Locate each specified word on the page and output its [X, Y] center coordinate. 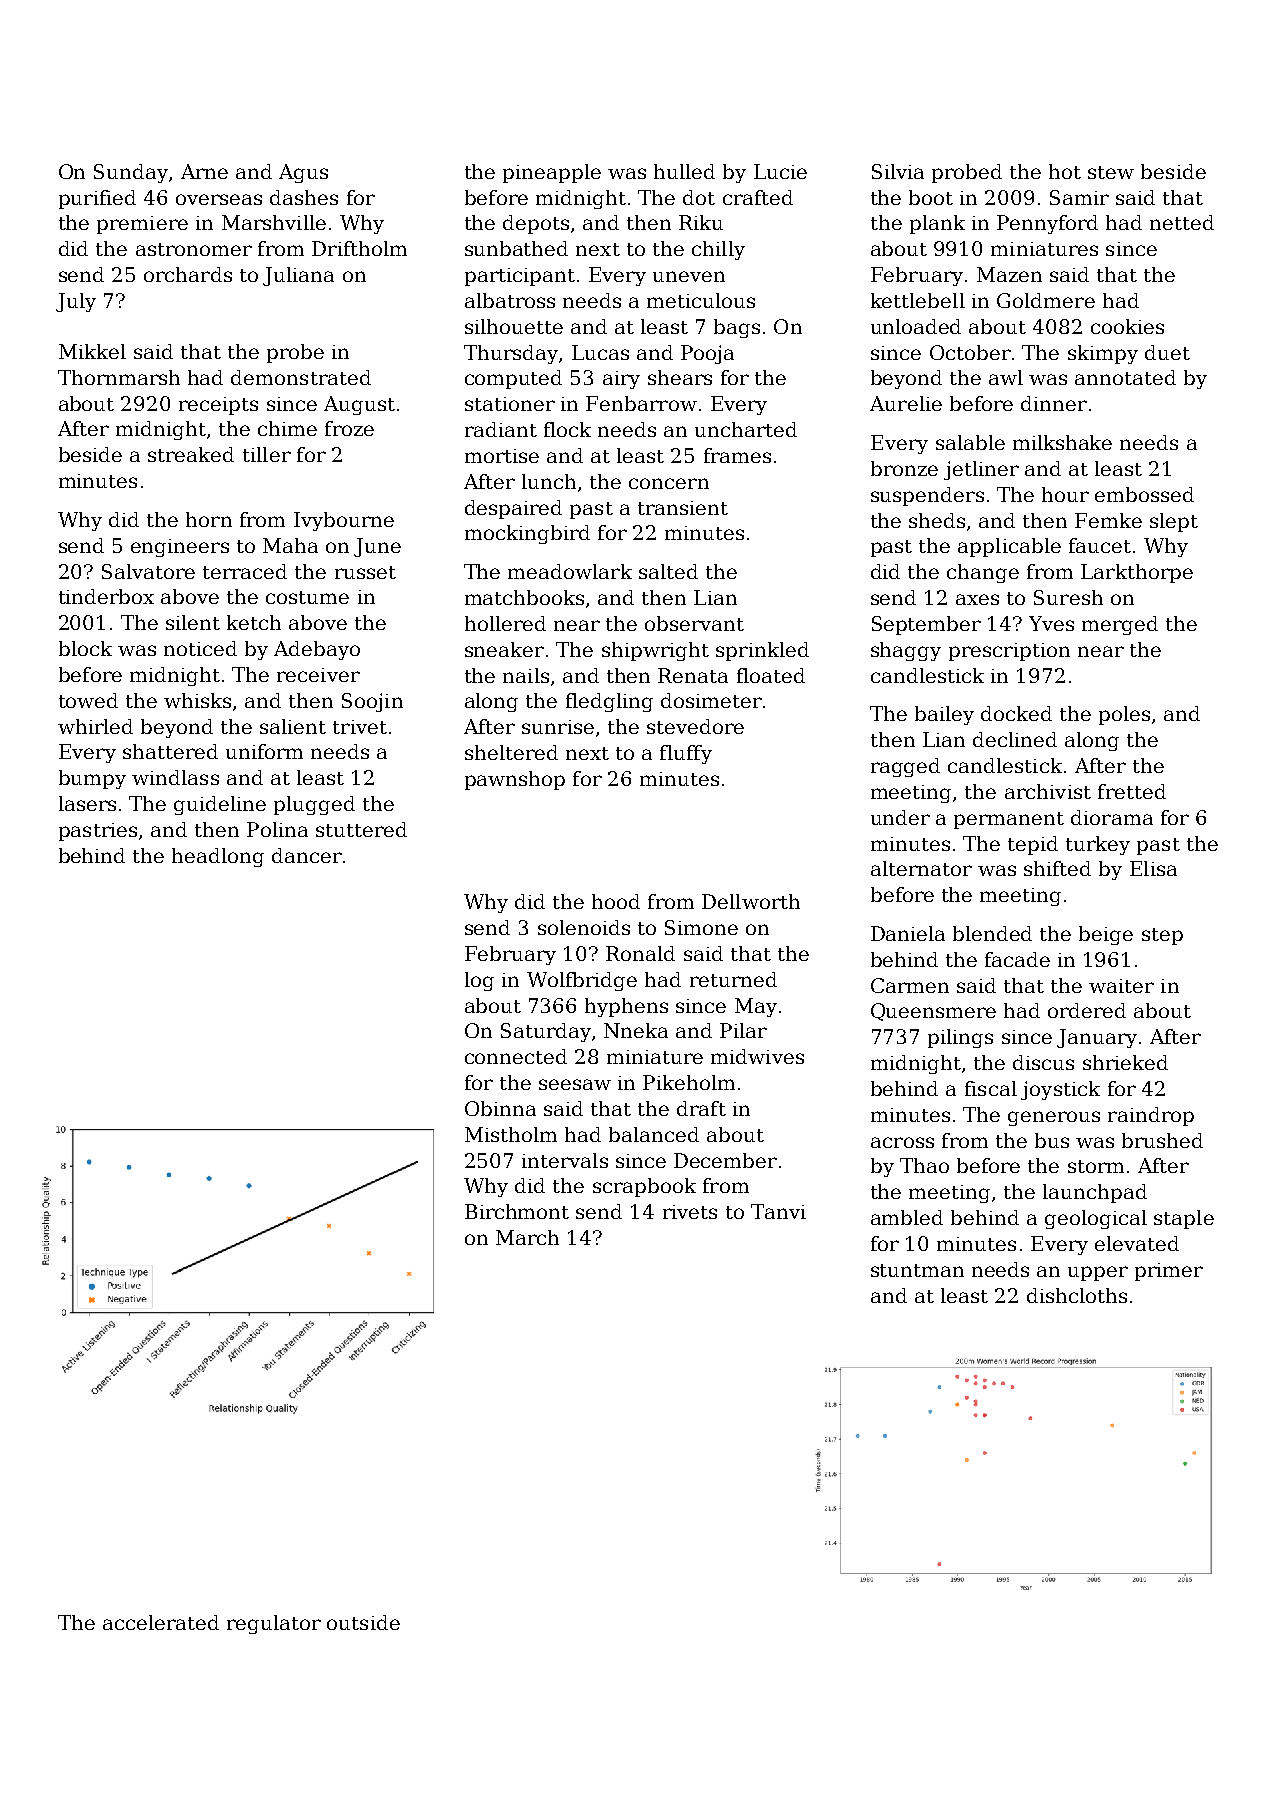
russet [365, 572]
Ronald [640, 953]
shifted [1057, 868]
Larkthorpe [1137, 573]
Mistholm [511, 1134]
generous [1054, 1118]
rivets [690, 1212]
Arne [204, 171]
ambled [907, 1217]
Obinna [500, 1108]
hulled [684, 171]
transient [683, 508]
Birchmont [517, 1211]
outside [363, 1622]
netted [1182, 222]
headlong [218, 857]
